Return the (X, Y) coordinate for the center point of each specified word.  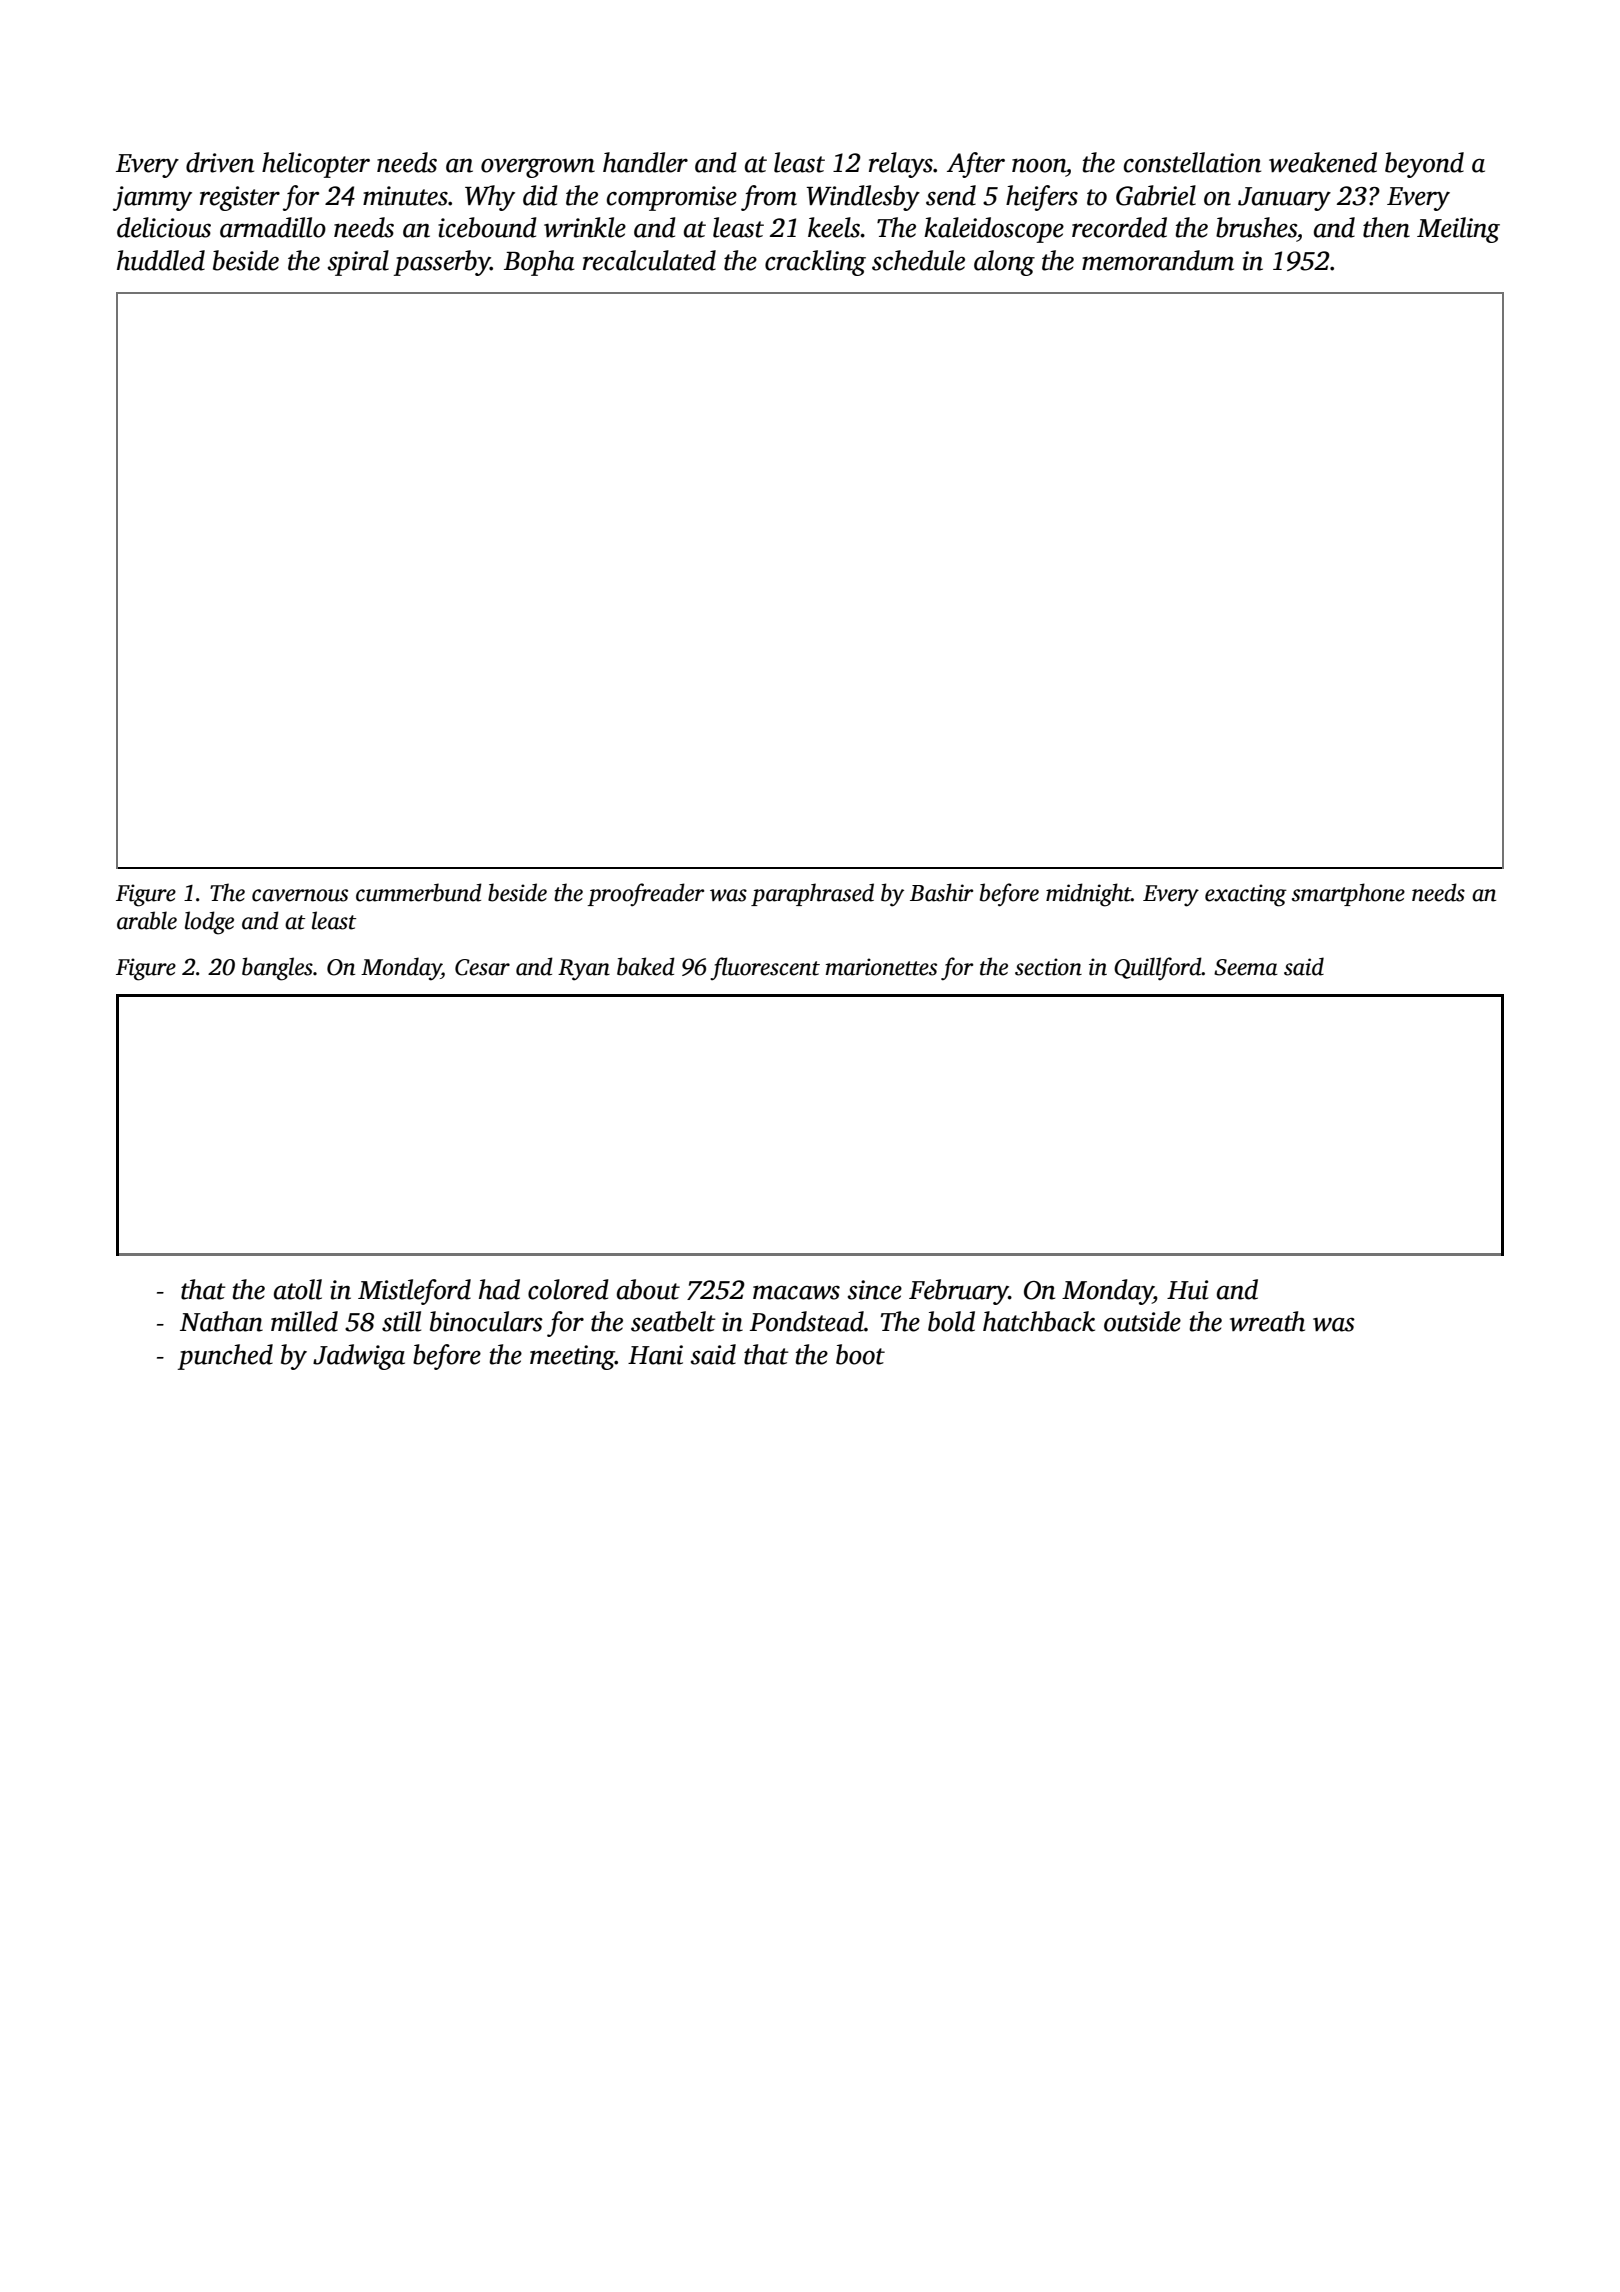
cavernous (300, 895)
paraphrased (812, 894)
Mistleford (414, 1292)
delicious (164, 227)
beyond (1424, 165)
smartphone (1348, 894)
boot (860, 1354)
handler (645, 162)
